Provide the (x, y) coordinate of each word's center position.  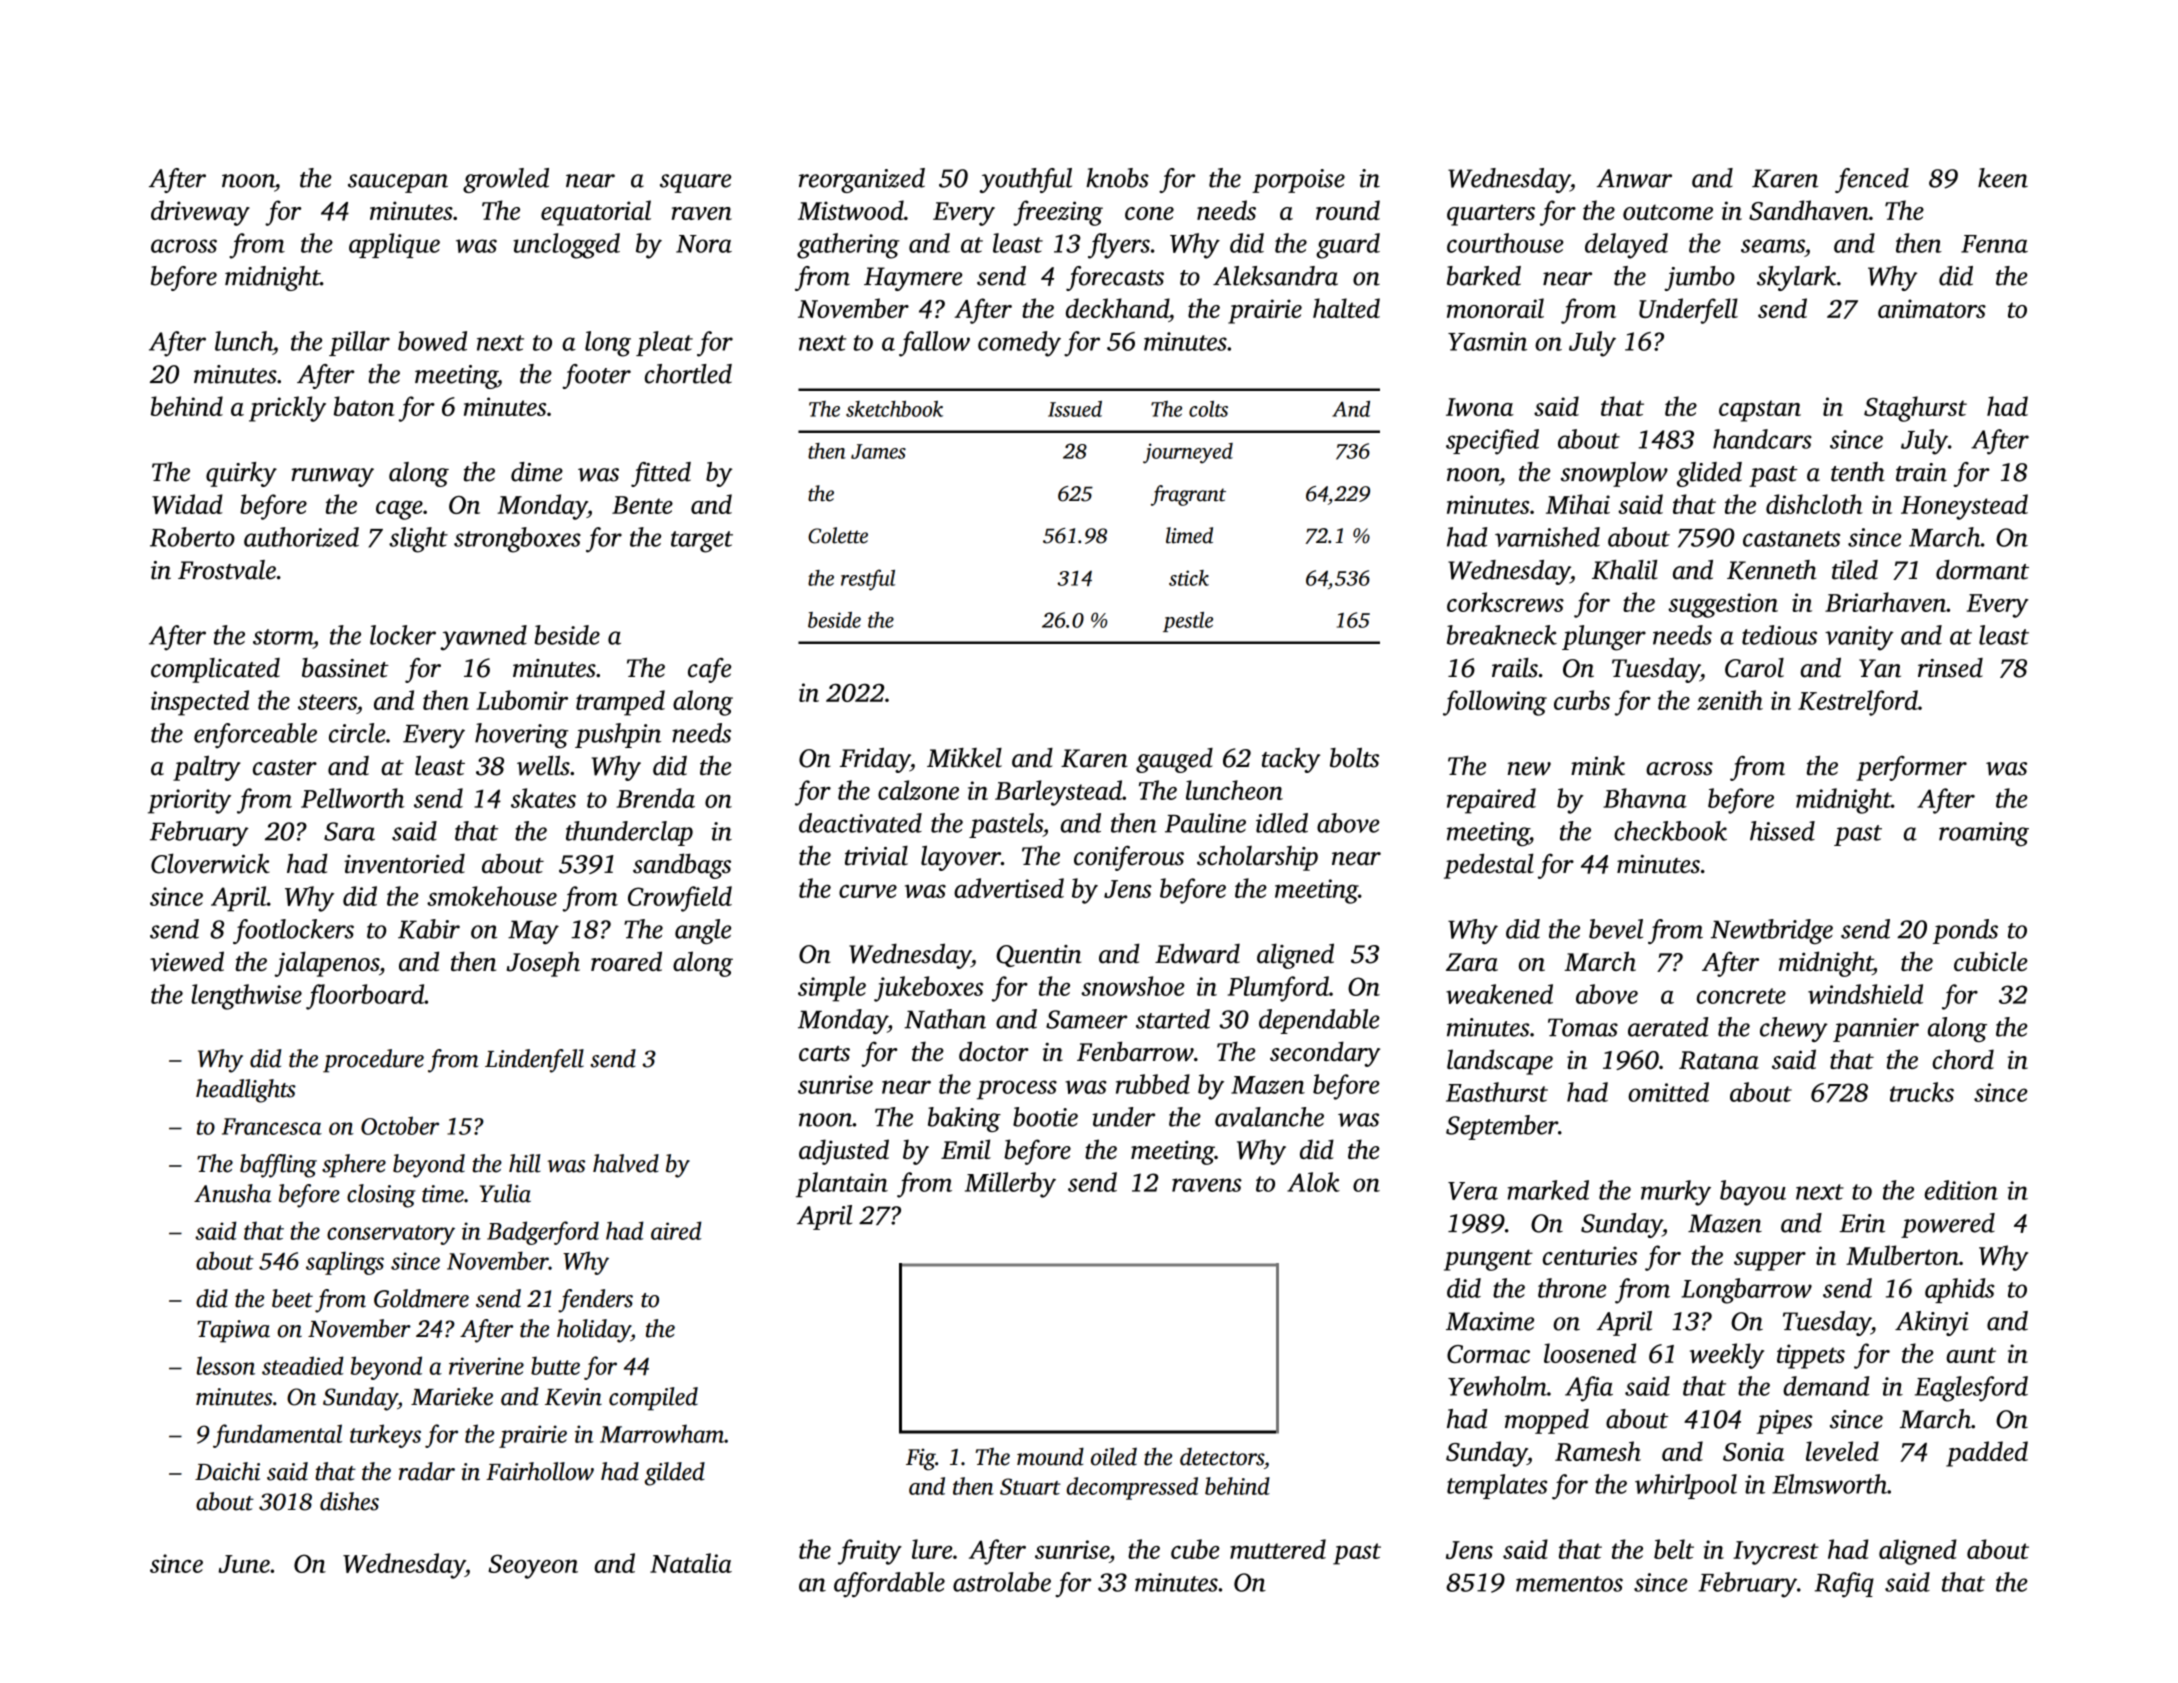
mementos (1569, 1584)
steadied (302, 1365)
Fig (921, 1459)
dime (537, 472)
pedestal (1489, 866)
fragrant (1188, 495)
